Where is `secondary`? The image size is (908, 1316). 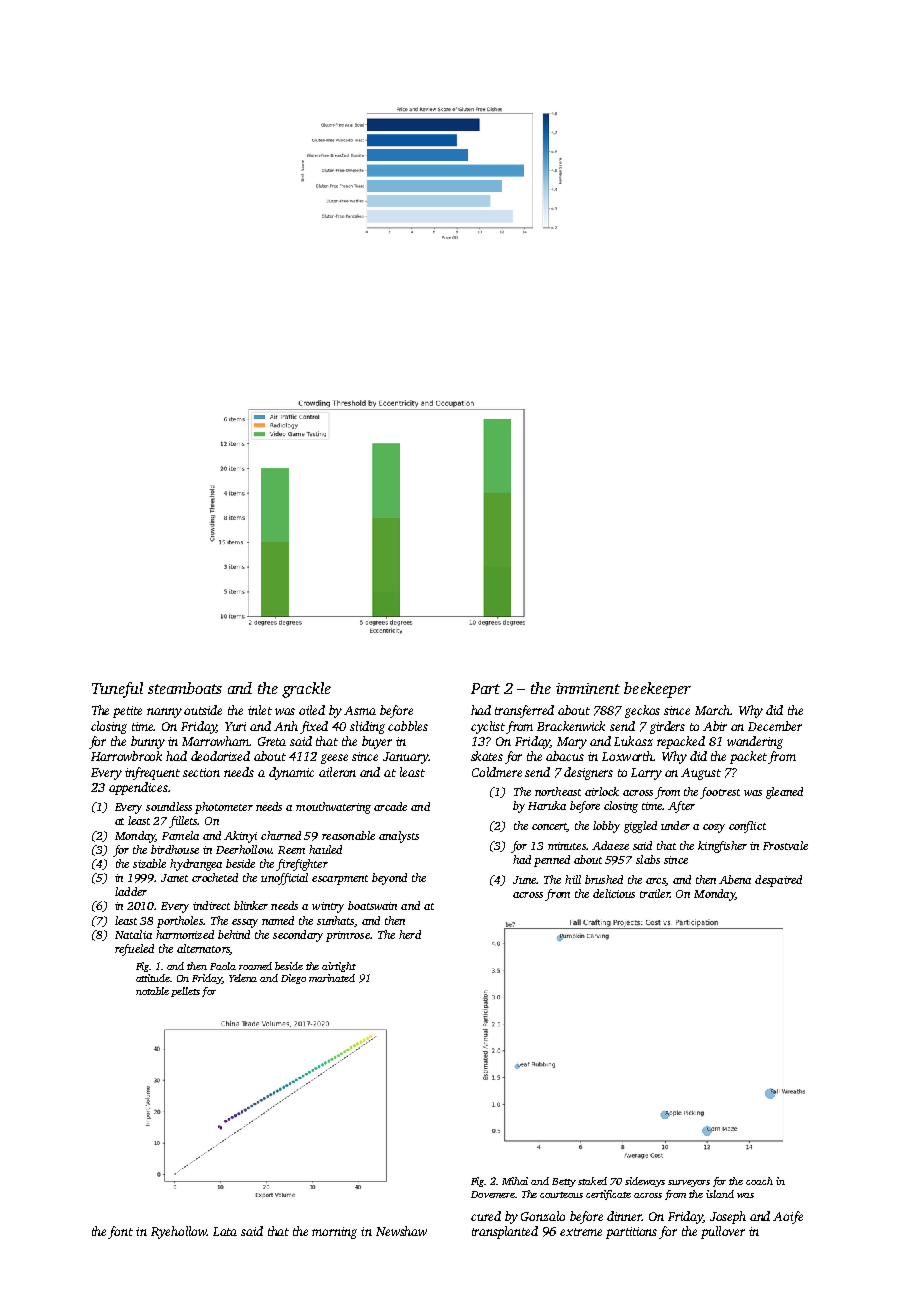 secondary is located at coordinates (298, 936).
